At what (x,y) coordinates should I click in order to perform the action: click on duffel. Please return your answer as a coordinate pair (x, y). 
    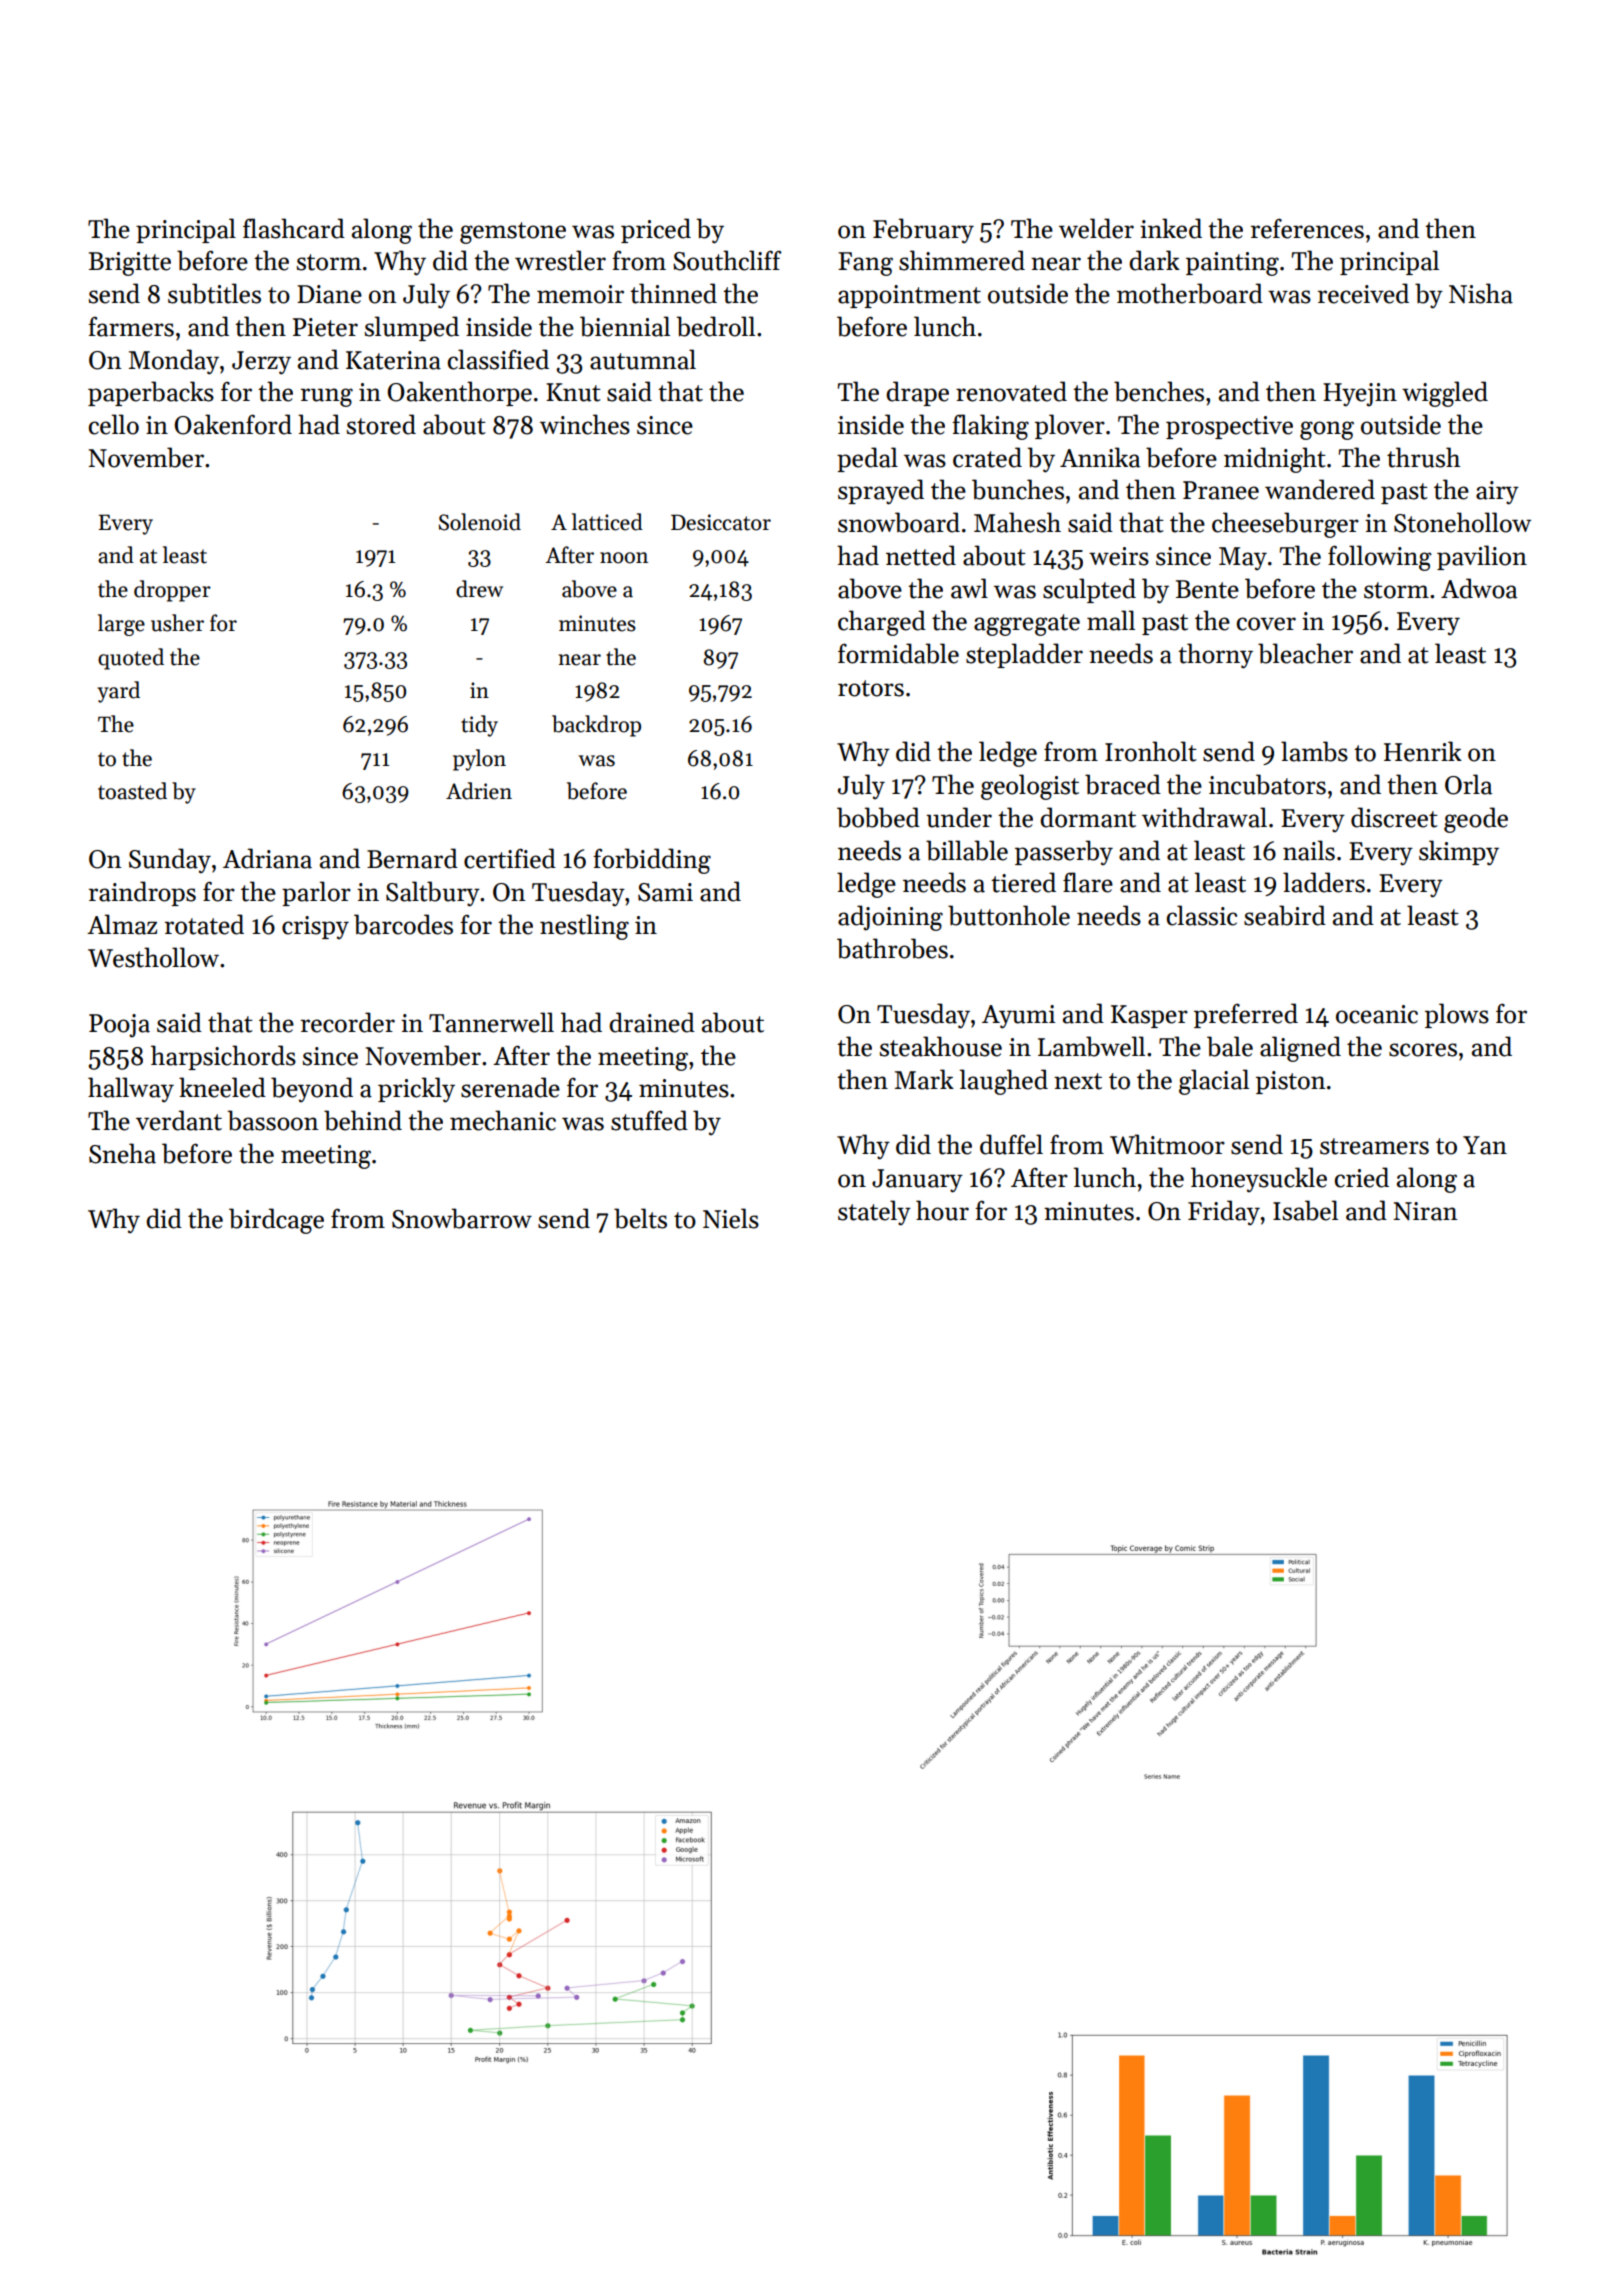
    Looking at the image, I should click on (1011, 1144).
